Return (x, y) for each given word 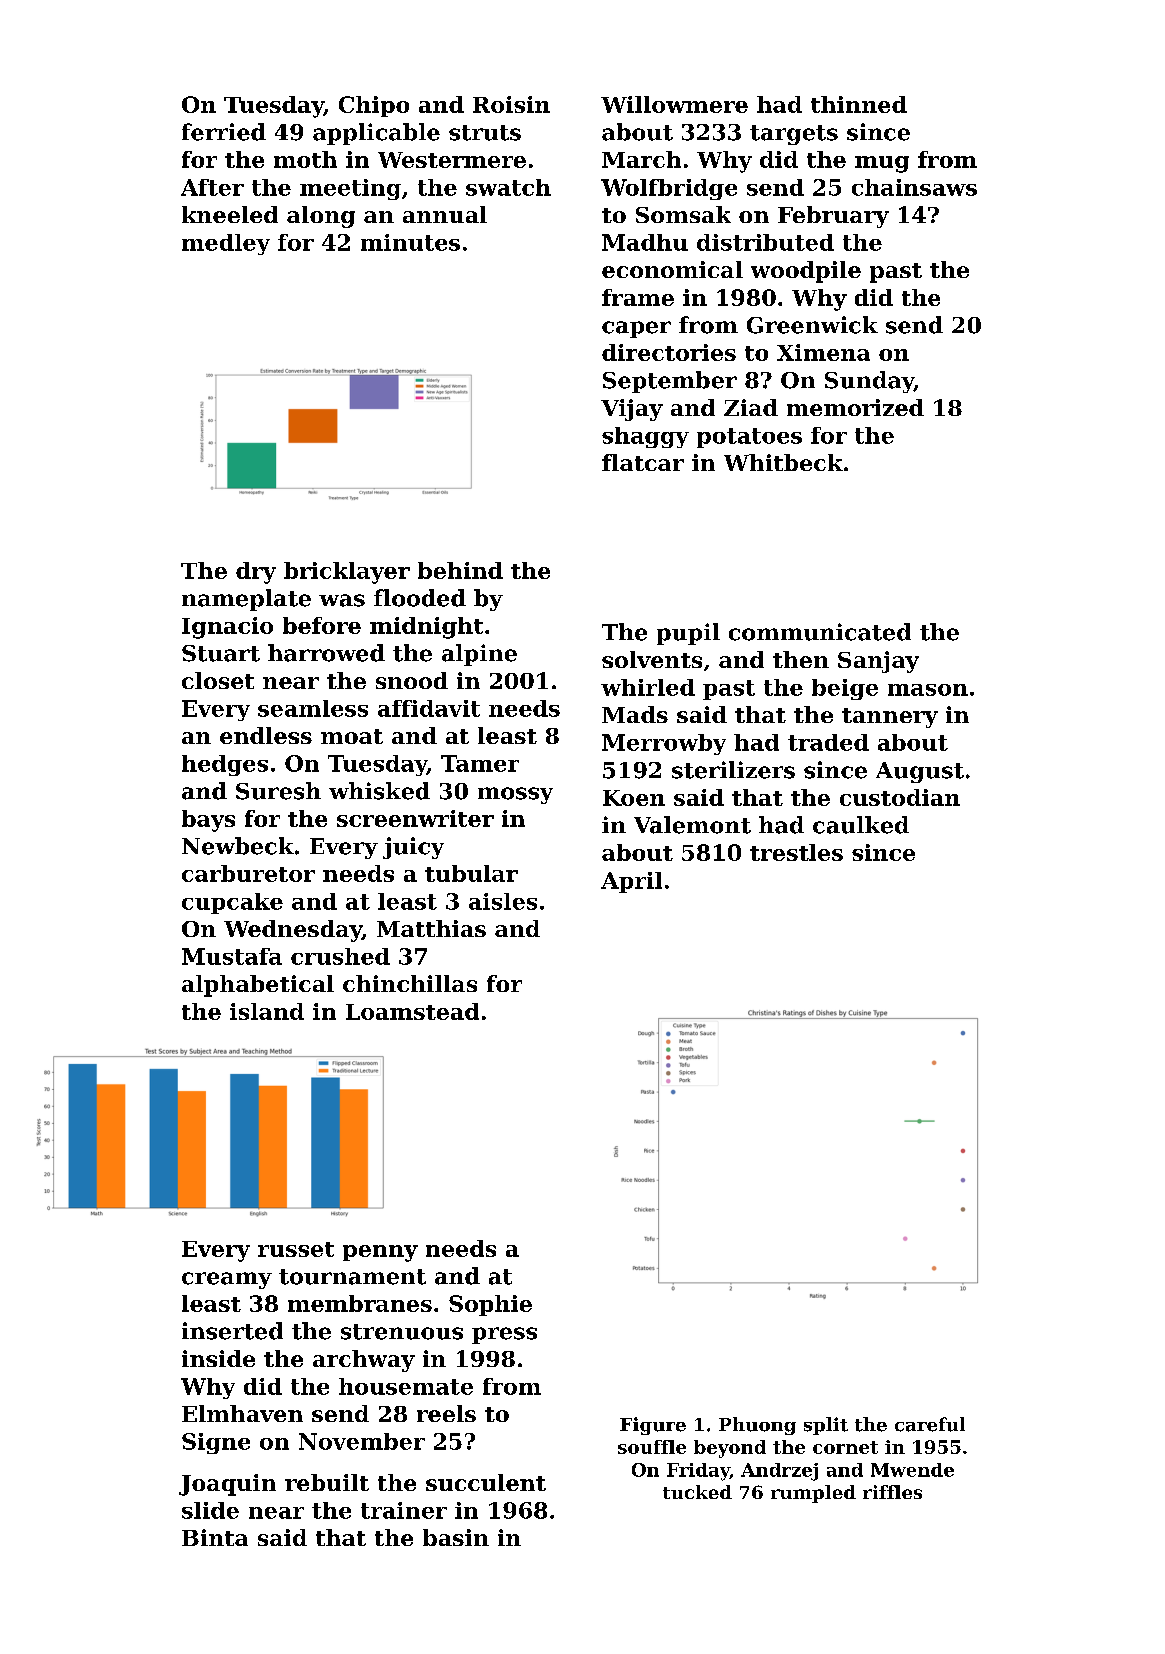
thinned (859, 104)
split (826, 1426)
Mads (635, 714)
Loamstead (412, 1011)
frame (638, 297)
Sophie (490, 1305)
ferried (224, 132)
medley (226, 244)
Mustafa (232, 956)
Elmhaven (242, 1413)
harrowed (326, 653)
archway (364, 1361)
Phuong (757, 1426)
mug (882, 164)
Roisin (511, 104)
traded (828, 742)
